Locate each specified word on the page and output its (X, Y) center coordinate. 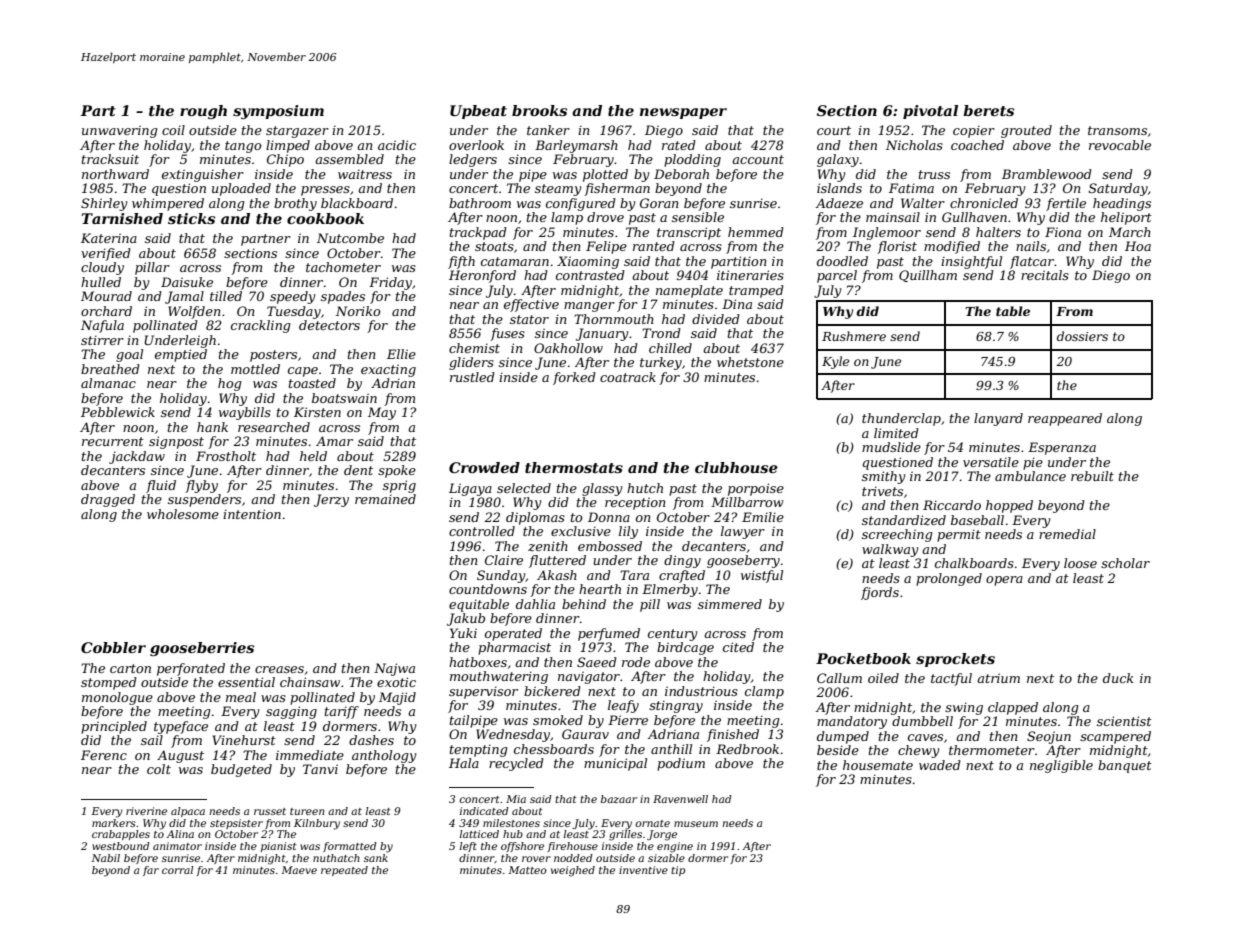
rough (203, 112)
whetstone (750, 362)
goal (129, 355)
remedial (1067, 534)
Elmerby (670, 590)
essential (246, 682)
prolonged (949, 579)
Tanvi (320, 769)
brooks (539, 110)
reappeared (1065, 419)
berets (988, 110)
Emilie (763, 517)
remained (385, 499)
